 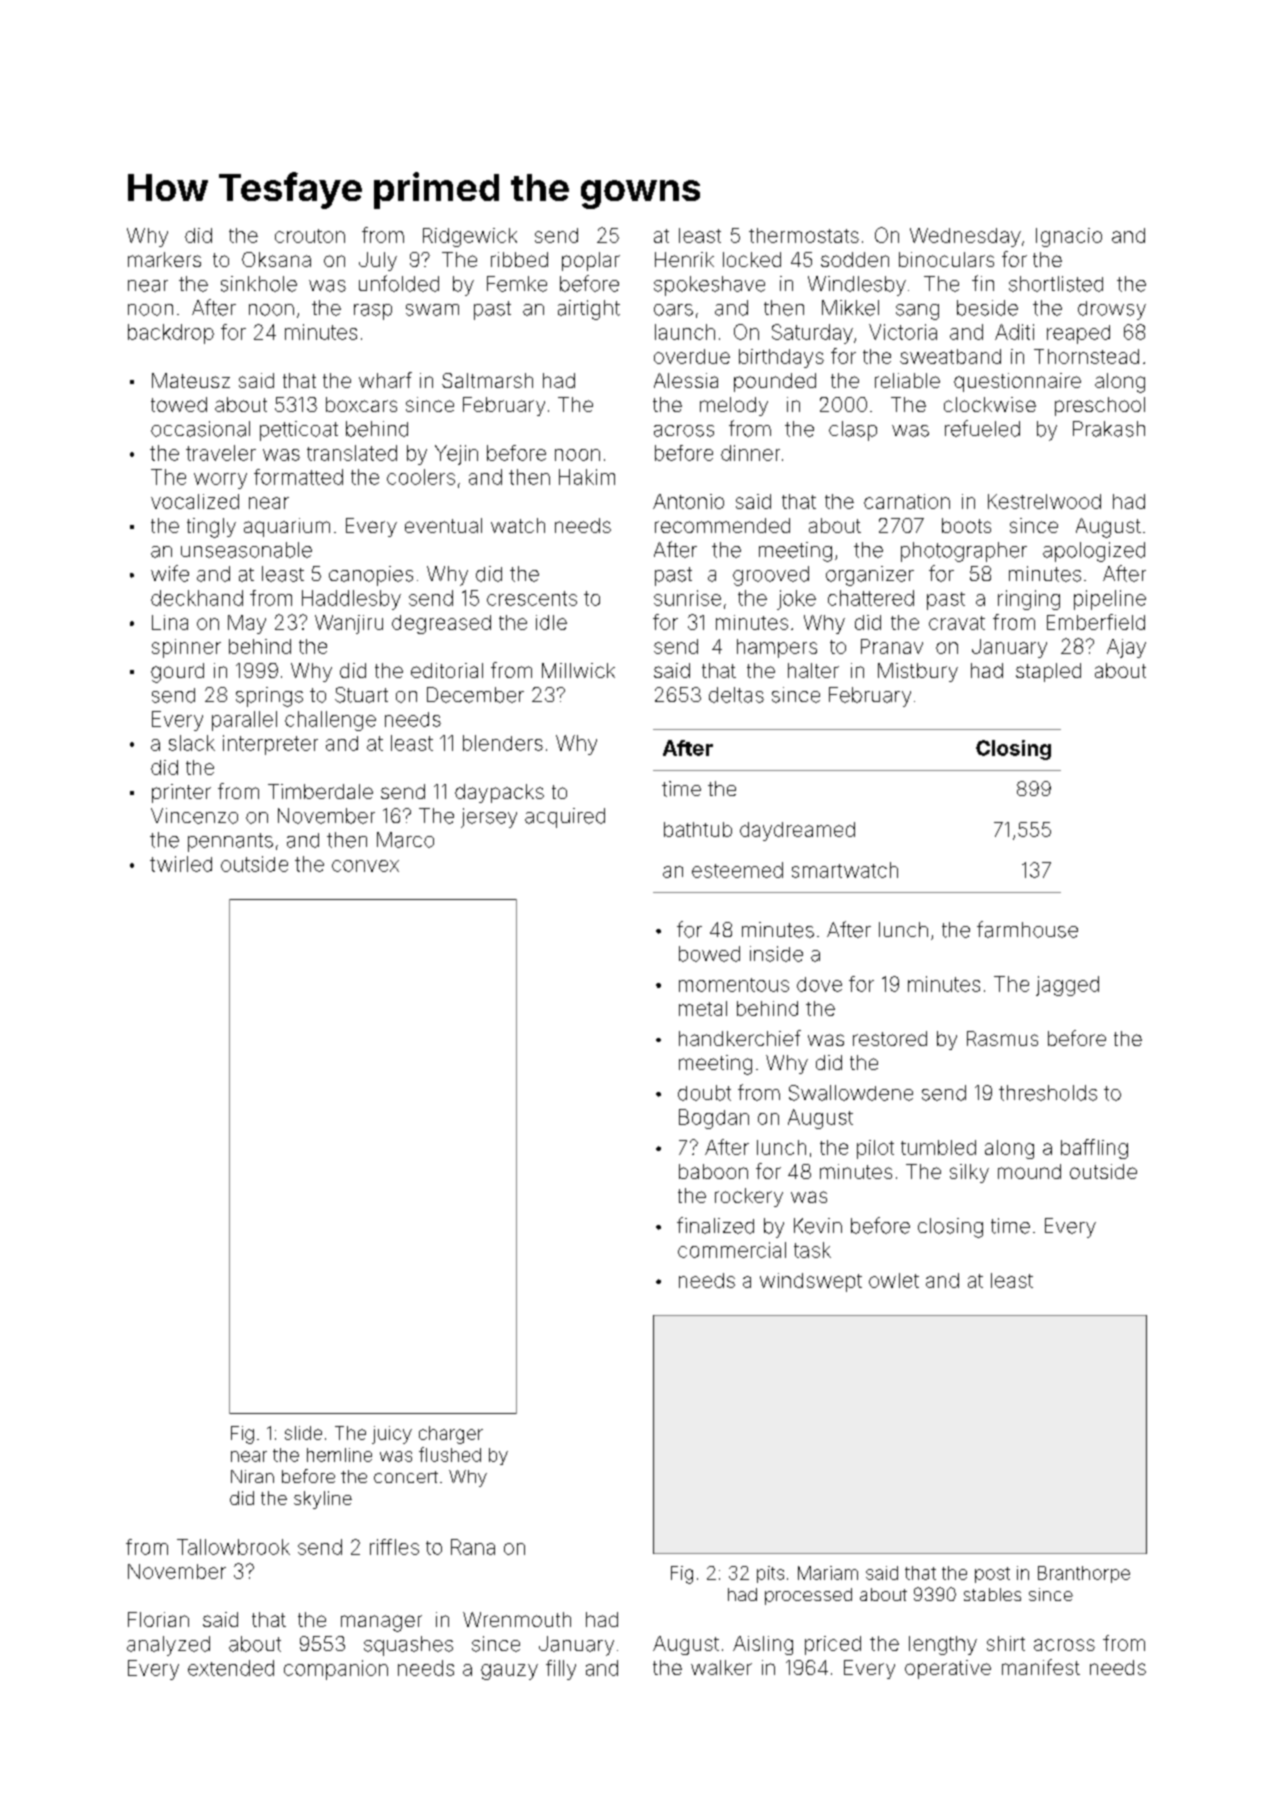 What do you see at coordinates (1067, 986) in the screenshot?
I see `jagged` at bounding box center [1067, 986].
